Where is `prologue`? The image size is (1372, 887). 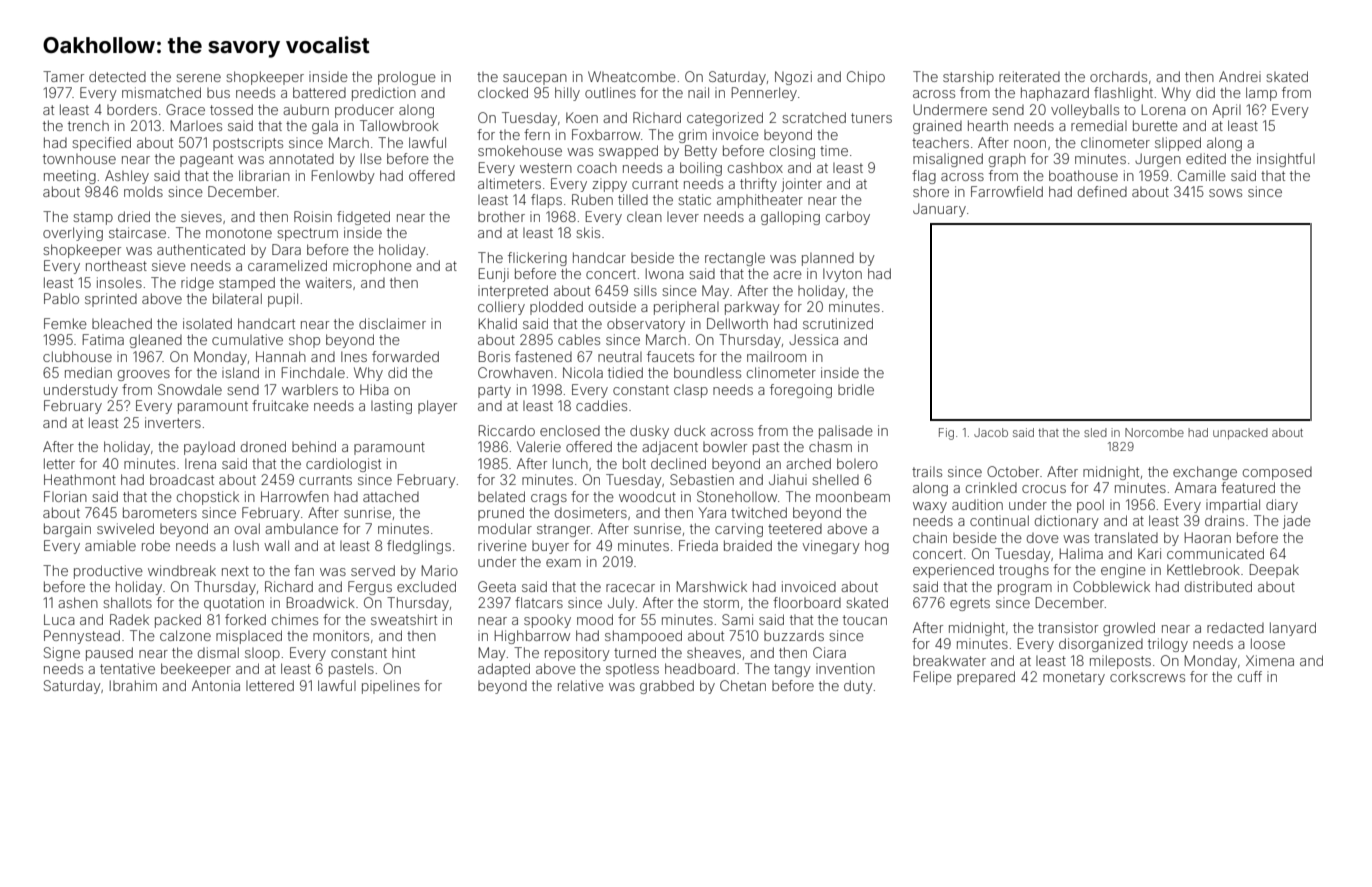 prologue is located at coordinates (407, 78).
